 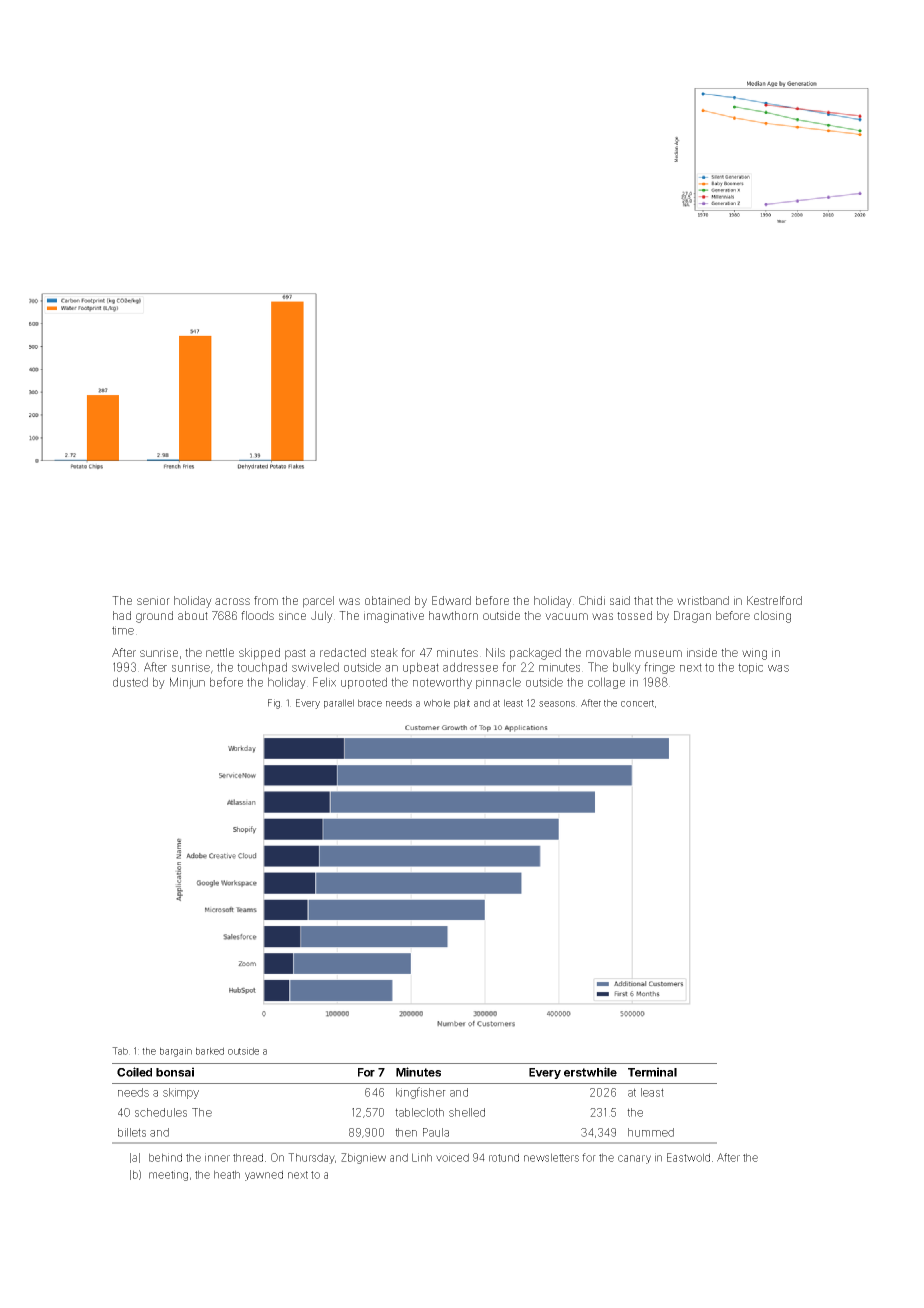 I want to click on hummed, so click(x=651, y=1132).
